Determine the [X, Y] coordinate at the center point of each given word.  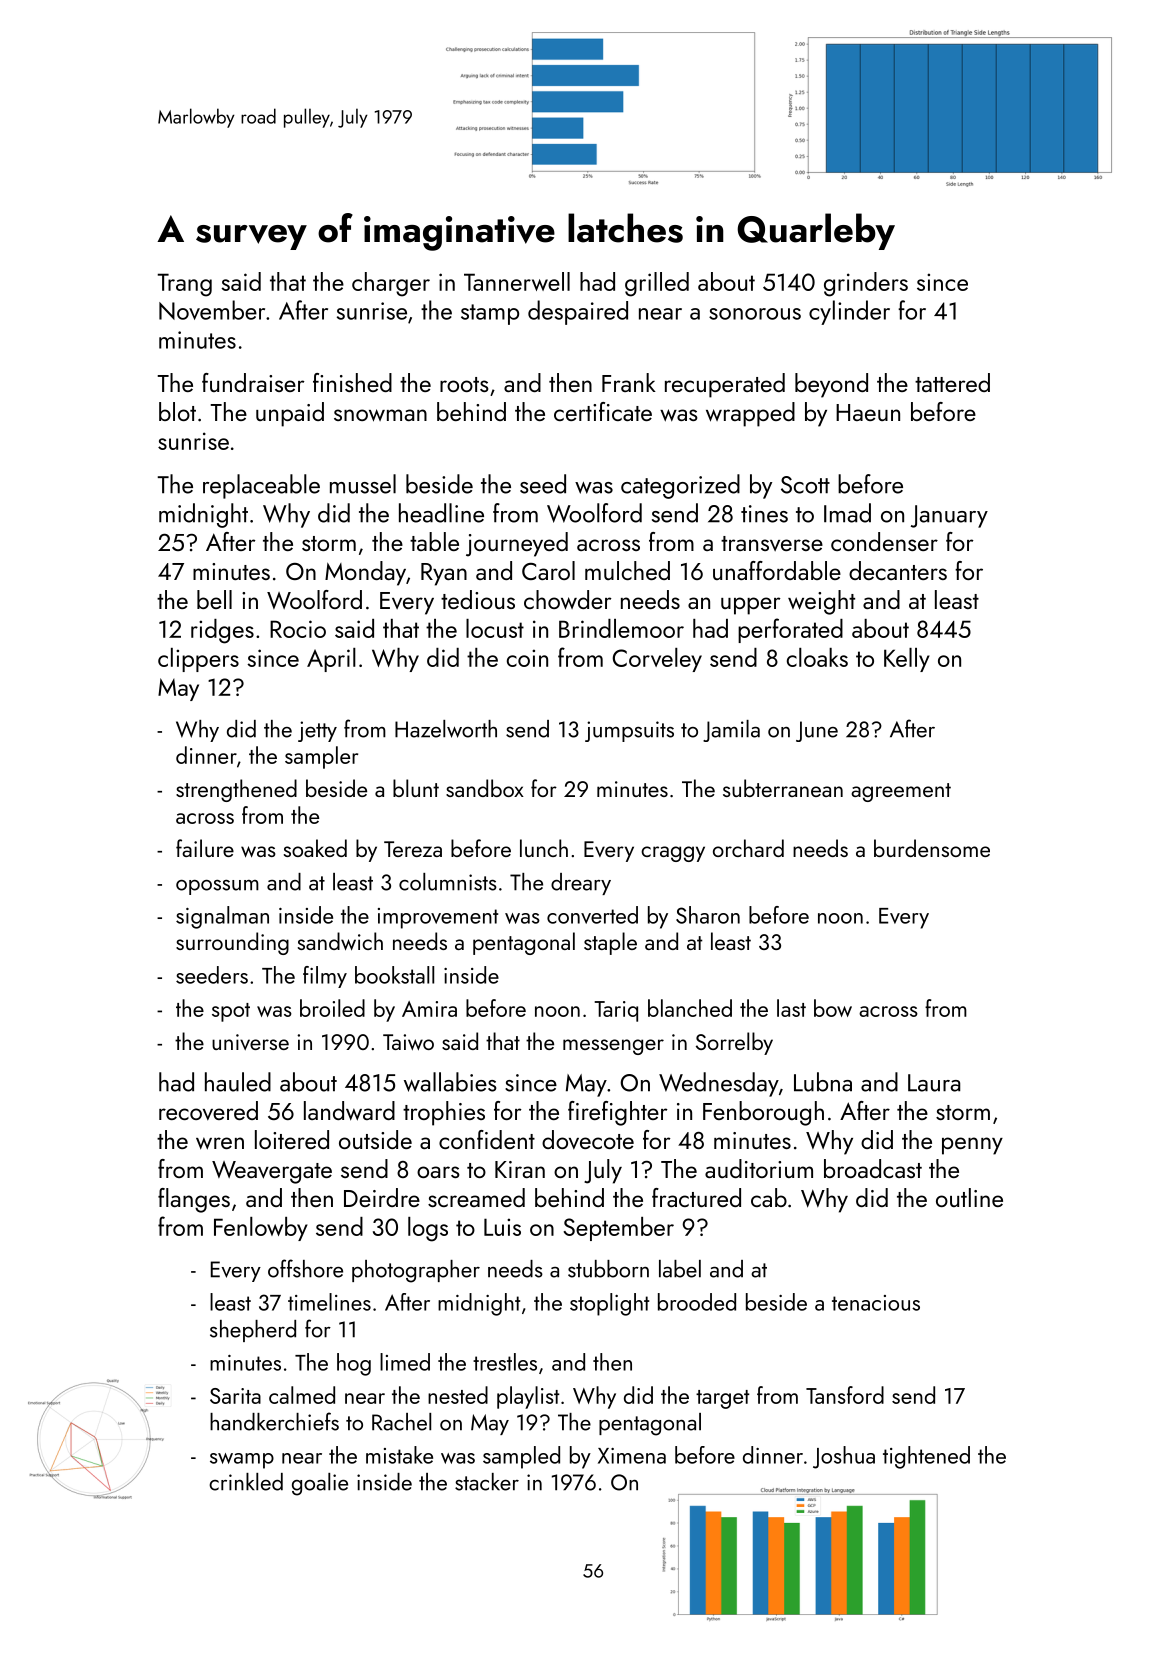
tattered [952, 382]
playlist [528, 1397]
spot [231, 1012]
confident [487, 1139]
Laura [934, 1083]
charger [391, 284]
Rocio [298, 629]
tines [764, 514]
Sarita [235, 1396]
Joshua [844, 1457]
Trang [184, 285]
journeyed [517, 544]
